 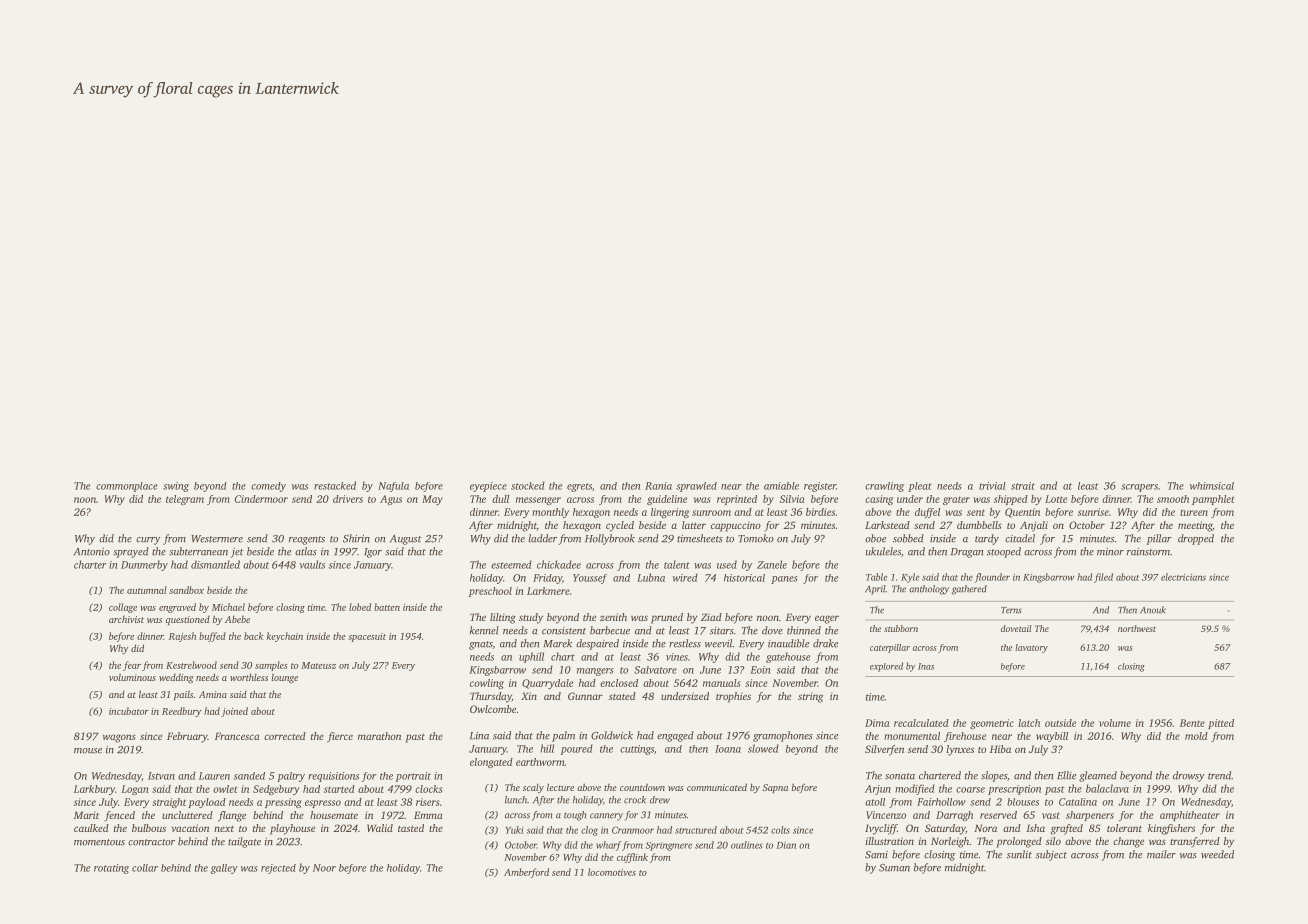 What do you see at coordinates (283, 803) in the screenshot?
I see `pressing` at bounding box center [283, 803].
